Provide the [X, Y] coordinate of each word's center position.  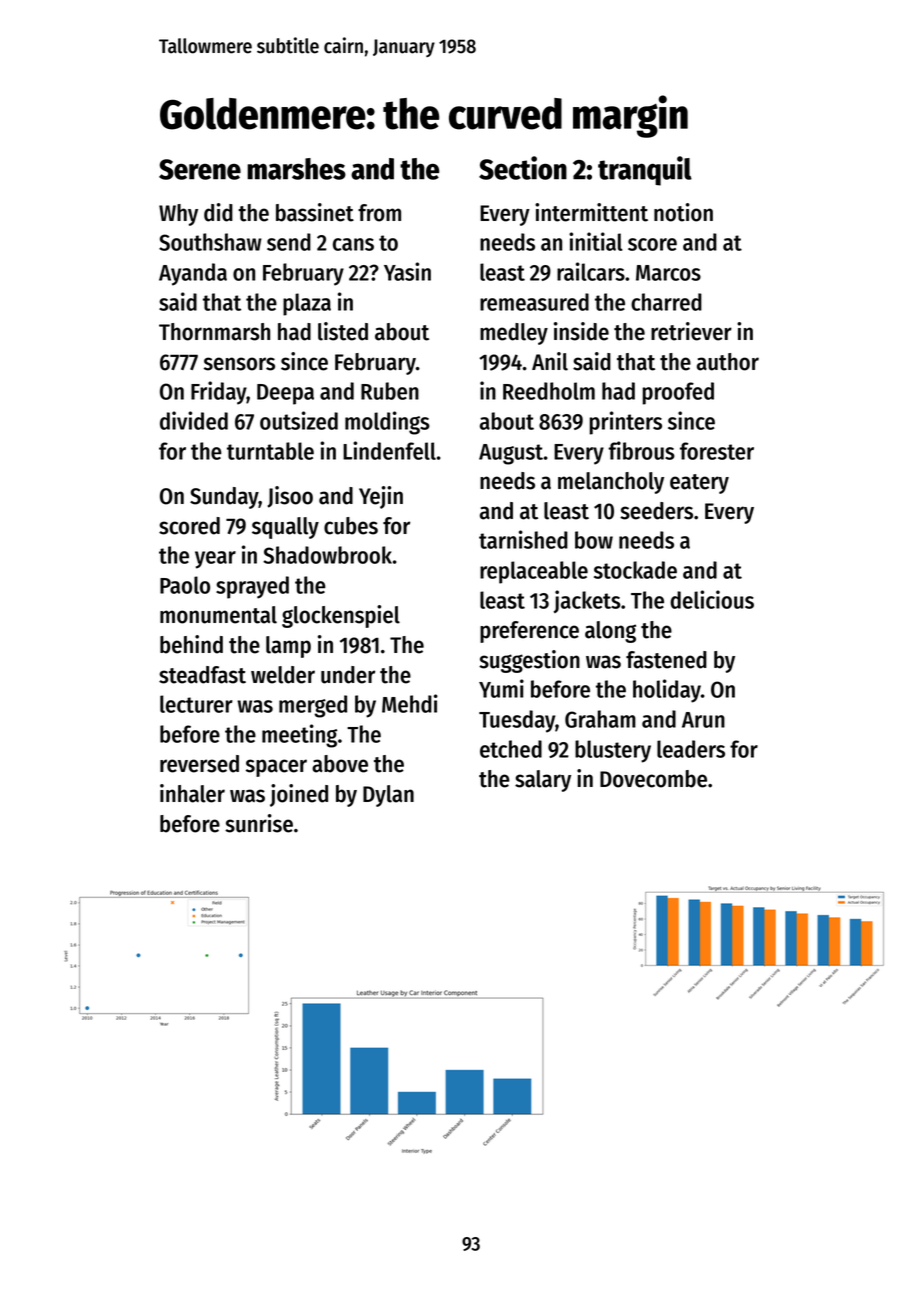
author [728, 362]
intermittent [591, 212]
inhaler [192, 793]
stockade [635, 570]
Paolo [185, 585]
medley [514, 334]
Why [178, 215]
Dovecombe [653, 779]
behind [191, 644]
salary [543, 781]
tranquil [645, 171]
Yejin [381, 497]
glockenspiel [341, 616]
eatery [699, 484]
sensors [239, 364]
